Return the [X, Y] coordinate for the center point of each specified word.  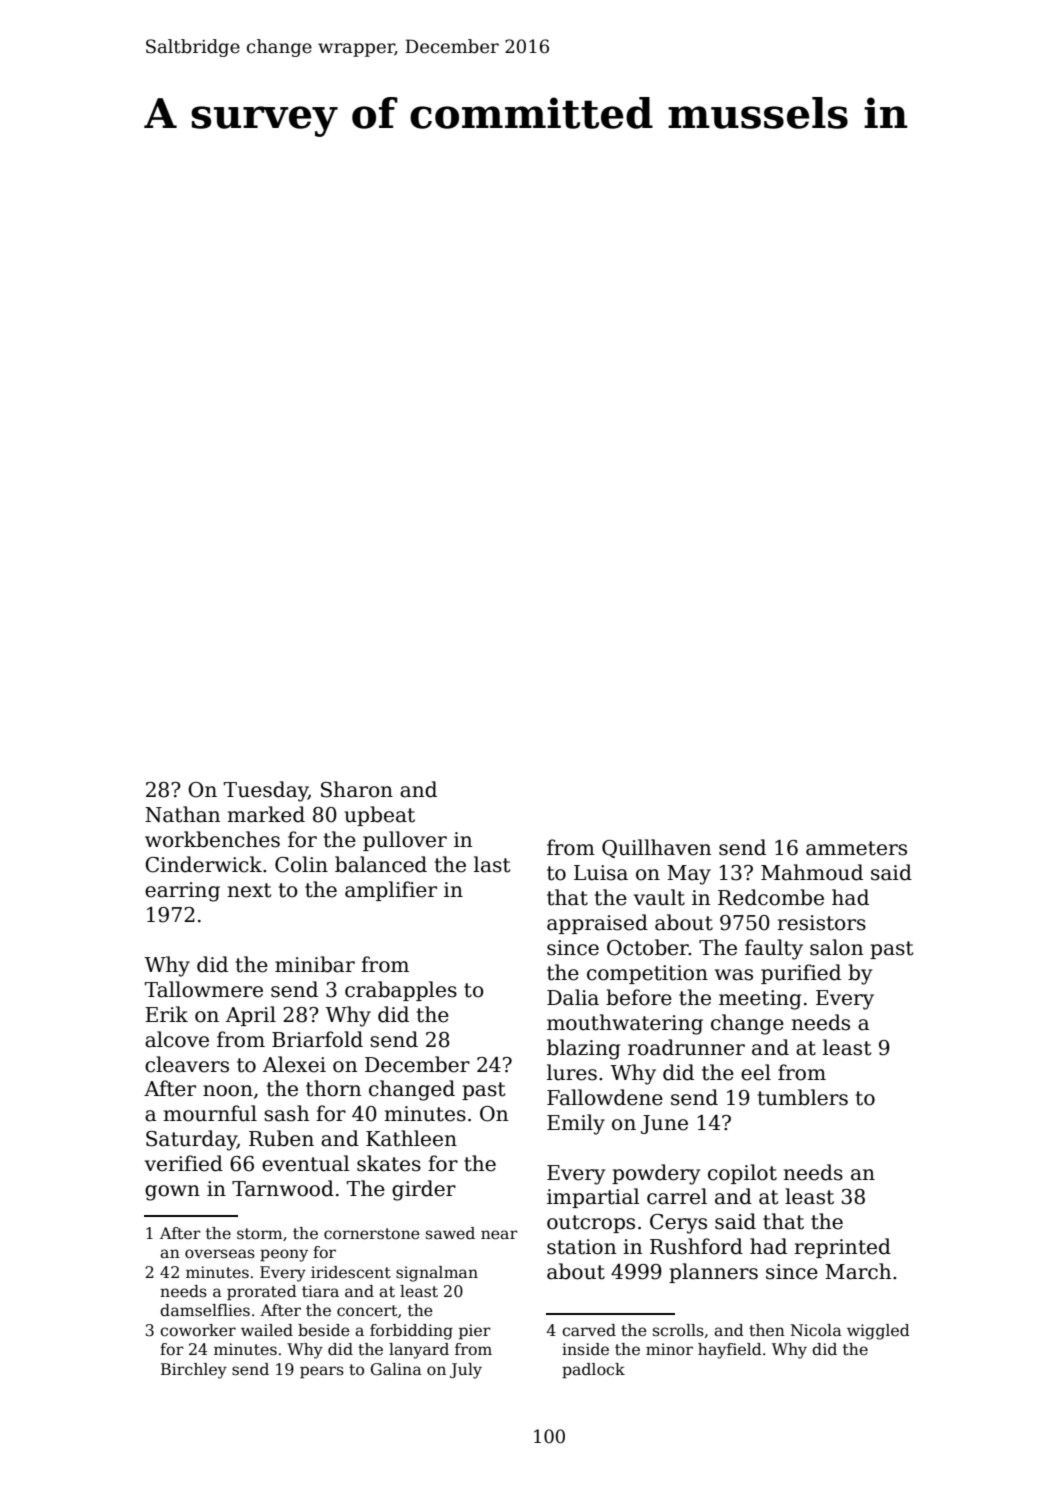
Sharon [357, 789]
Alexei [294, 1064]
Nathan [182, 814]
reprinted [843, 1248]
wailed [267, 1330]
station [581, 1247]
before [639, 997]
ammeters [856, 848]
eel [756, 1072]
